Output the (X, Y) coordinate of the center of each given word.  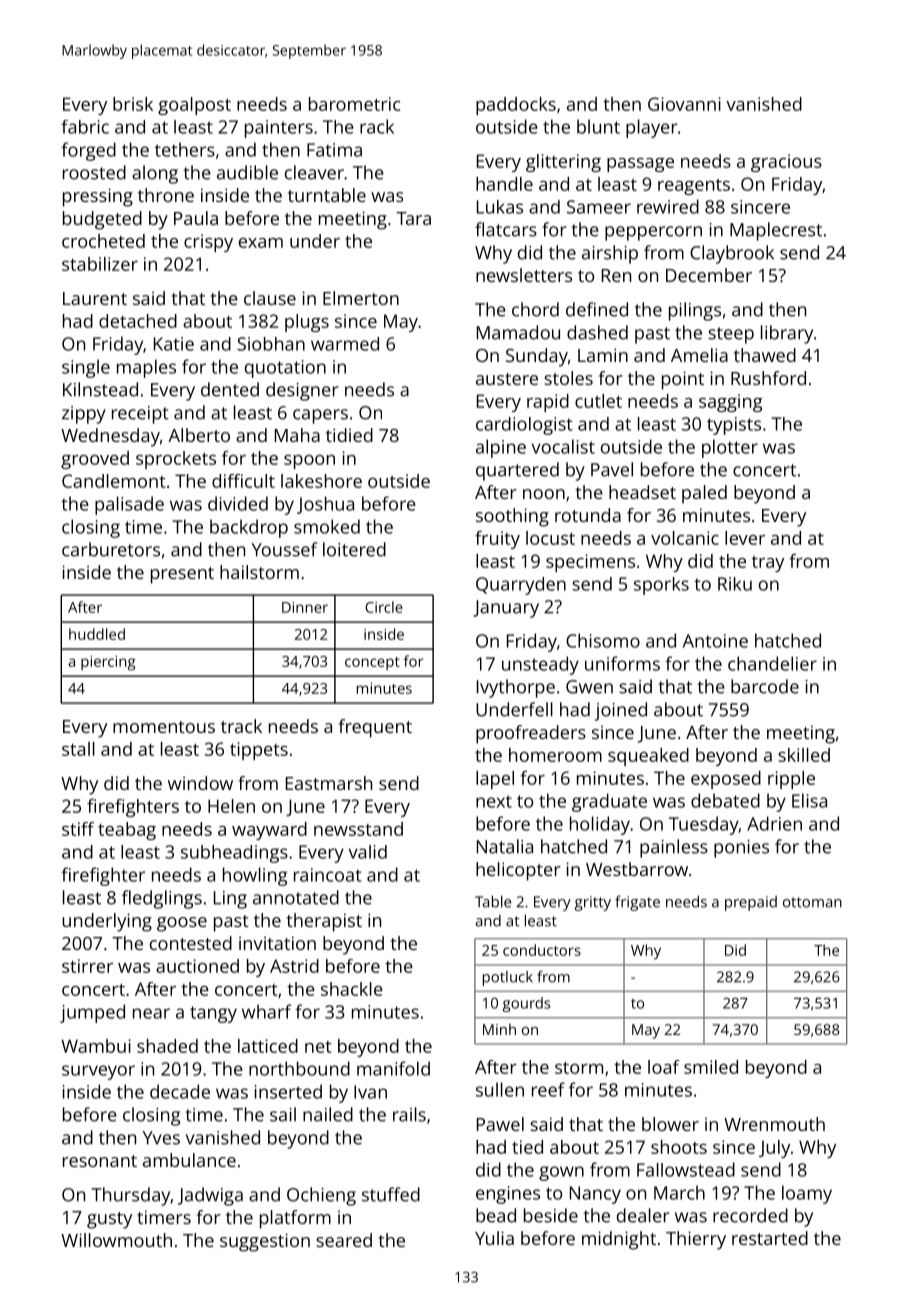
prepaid (751, 903)
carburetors (111, 549)
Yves (161, 1138)
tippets (259, 751)
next (494, 801)
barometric (354, 104)
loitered (354, 549)
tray (768, 564)
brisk (133, 104)
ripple (791, 780)
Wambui (96, 1046)
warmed (345, 344)
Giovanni (684, 104)
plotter (730, 448)
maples (146, 368)
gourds (526, 1004)
